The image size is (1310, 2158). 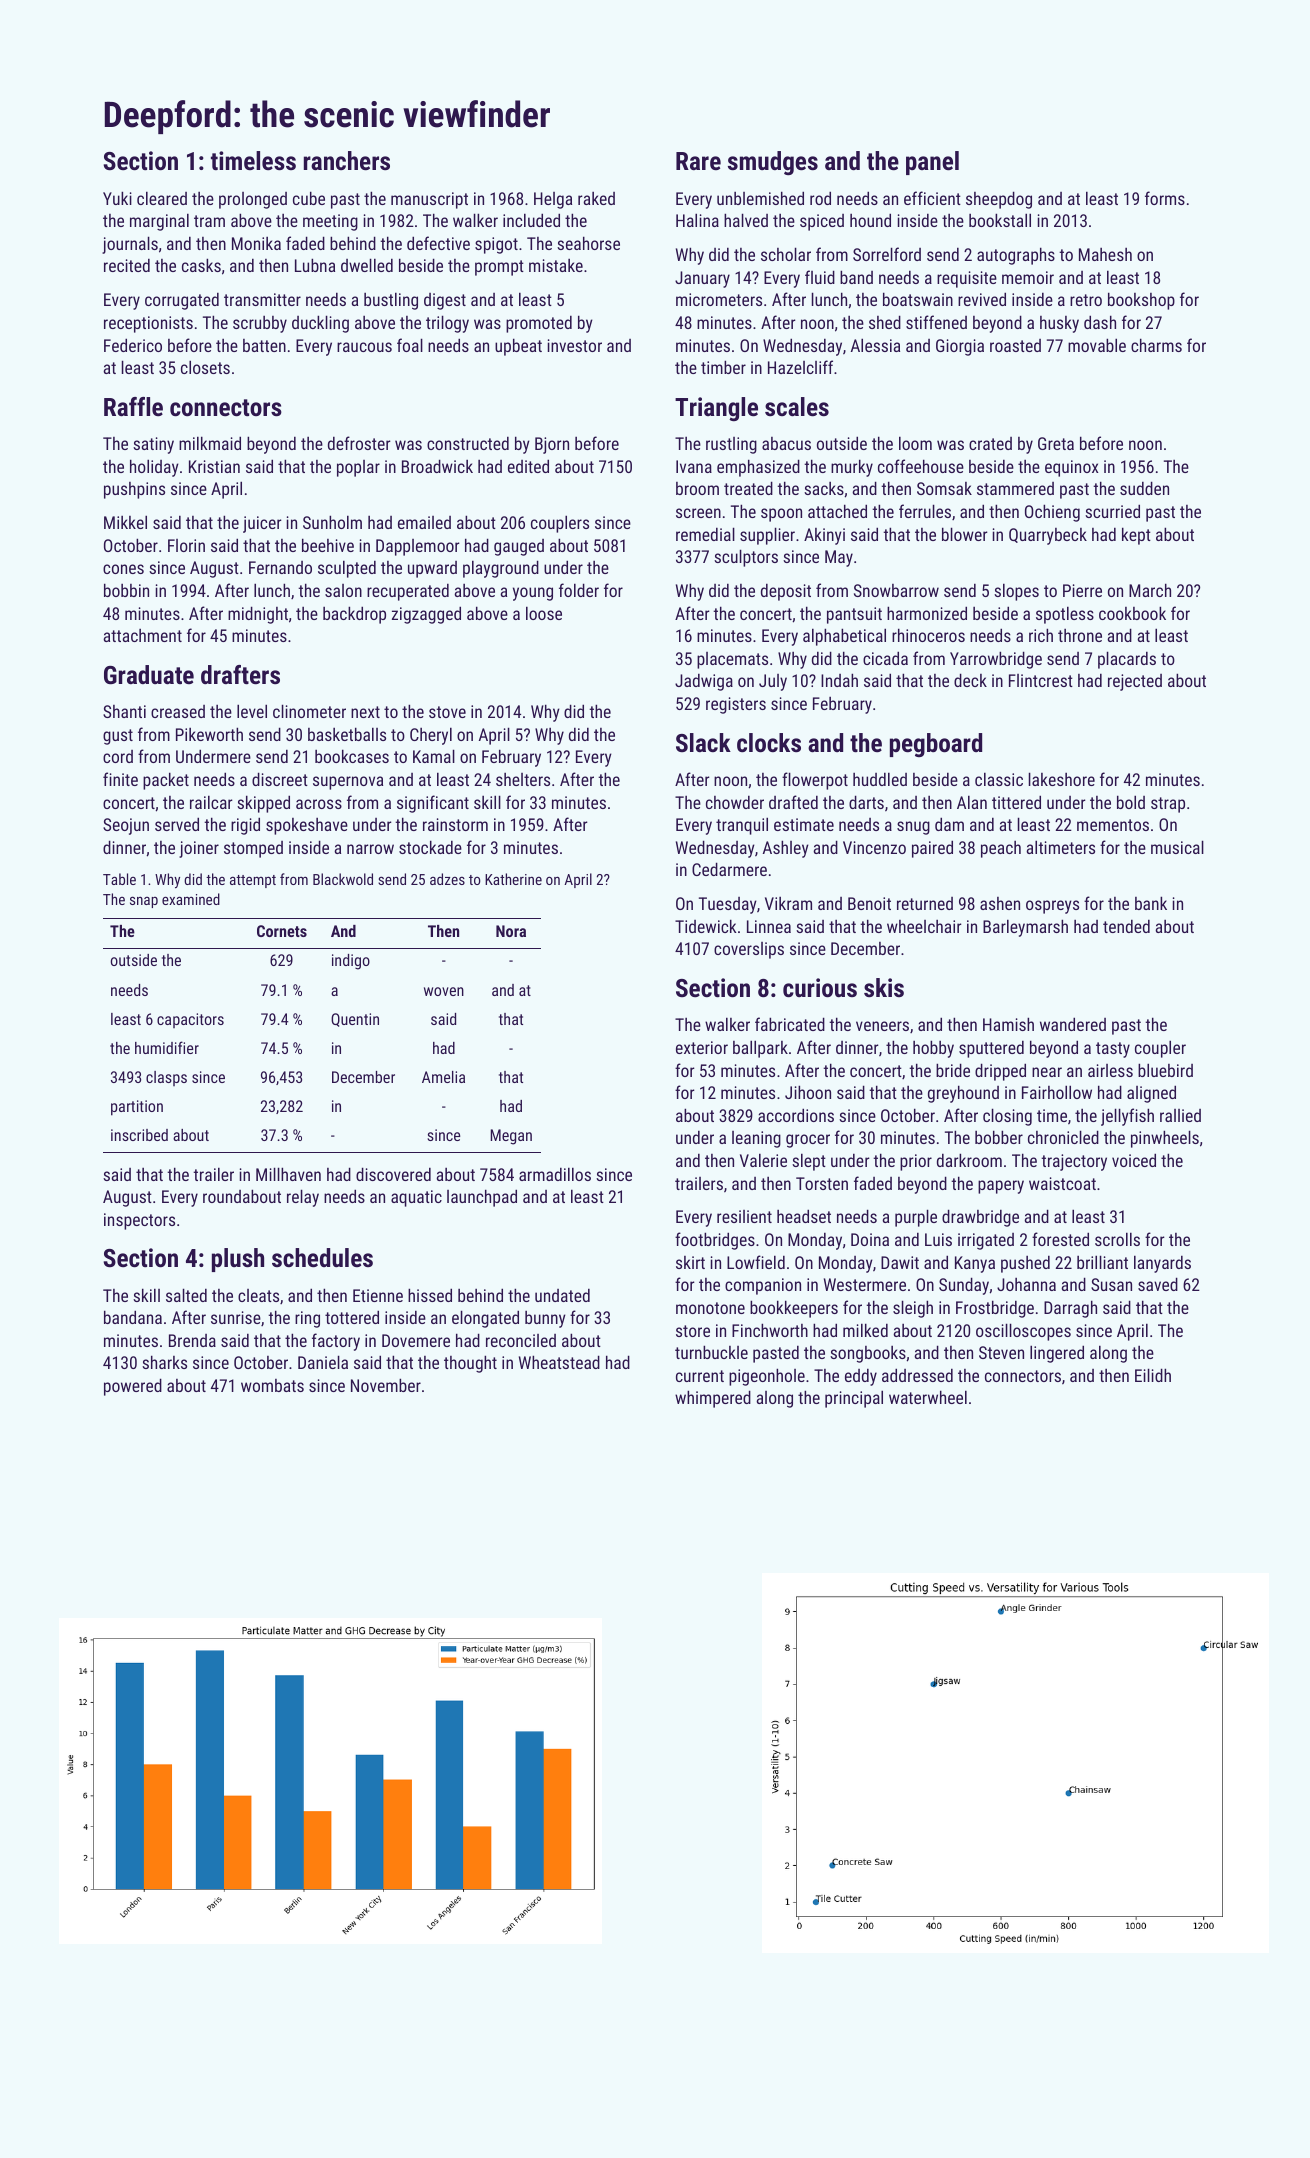 I want to click on tittered, so click(x=1016, y=802).
